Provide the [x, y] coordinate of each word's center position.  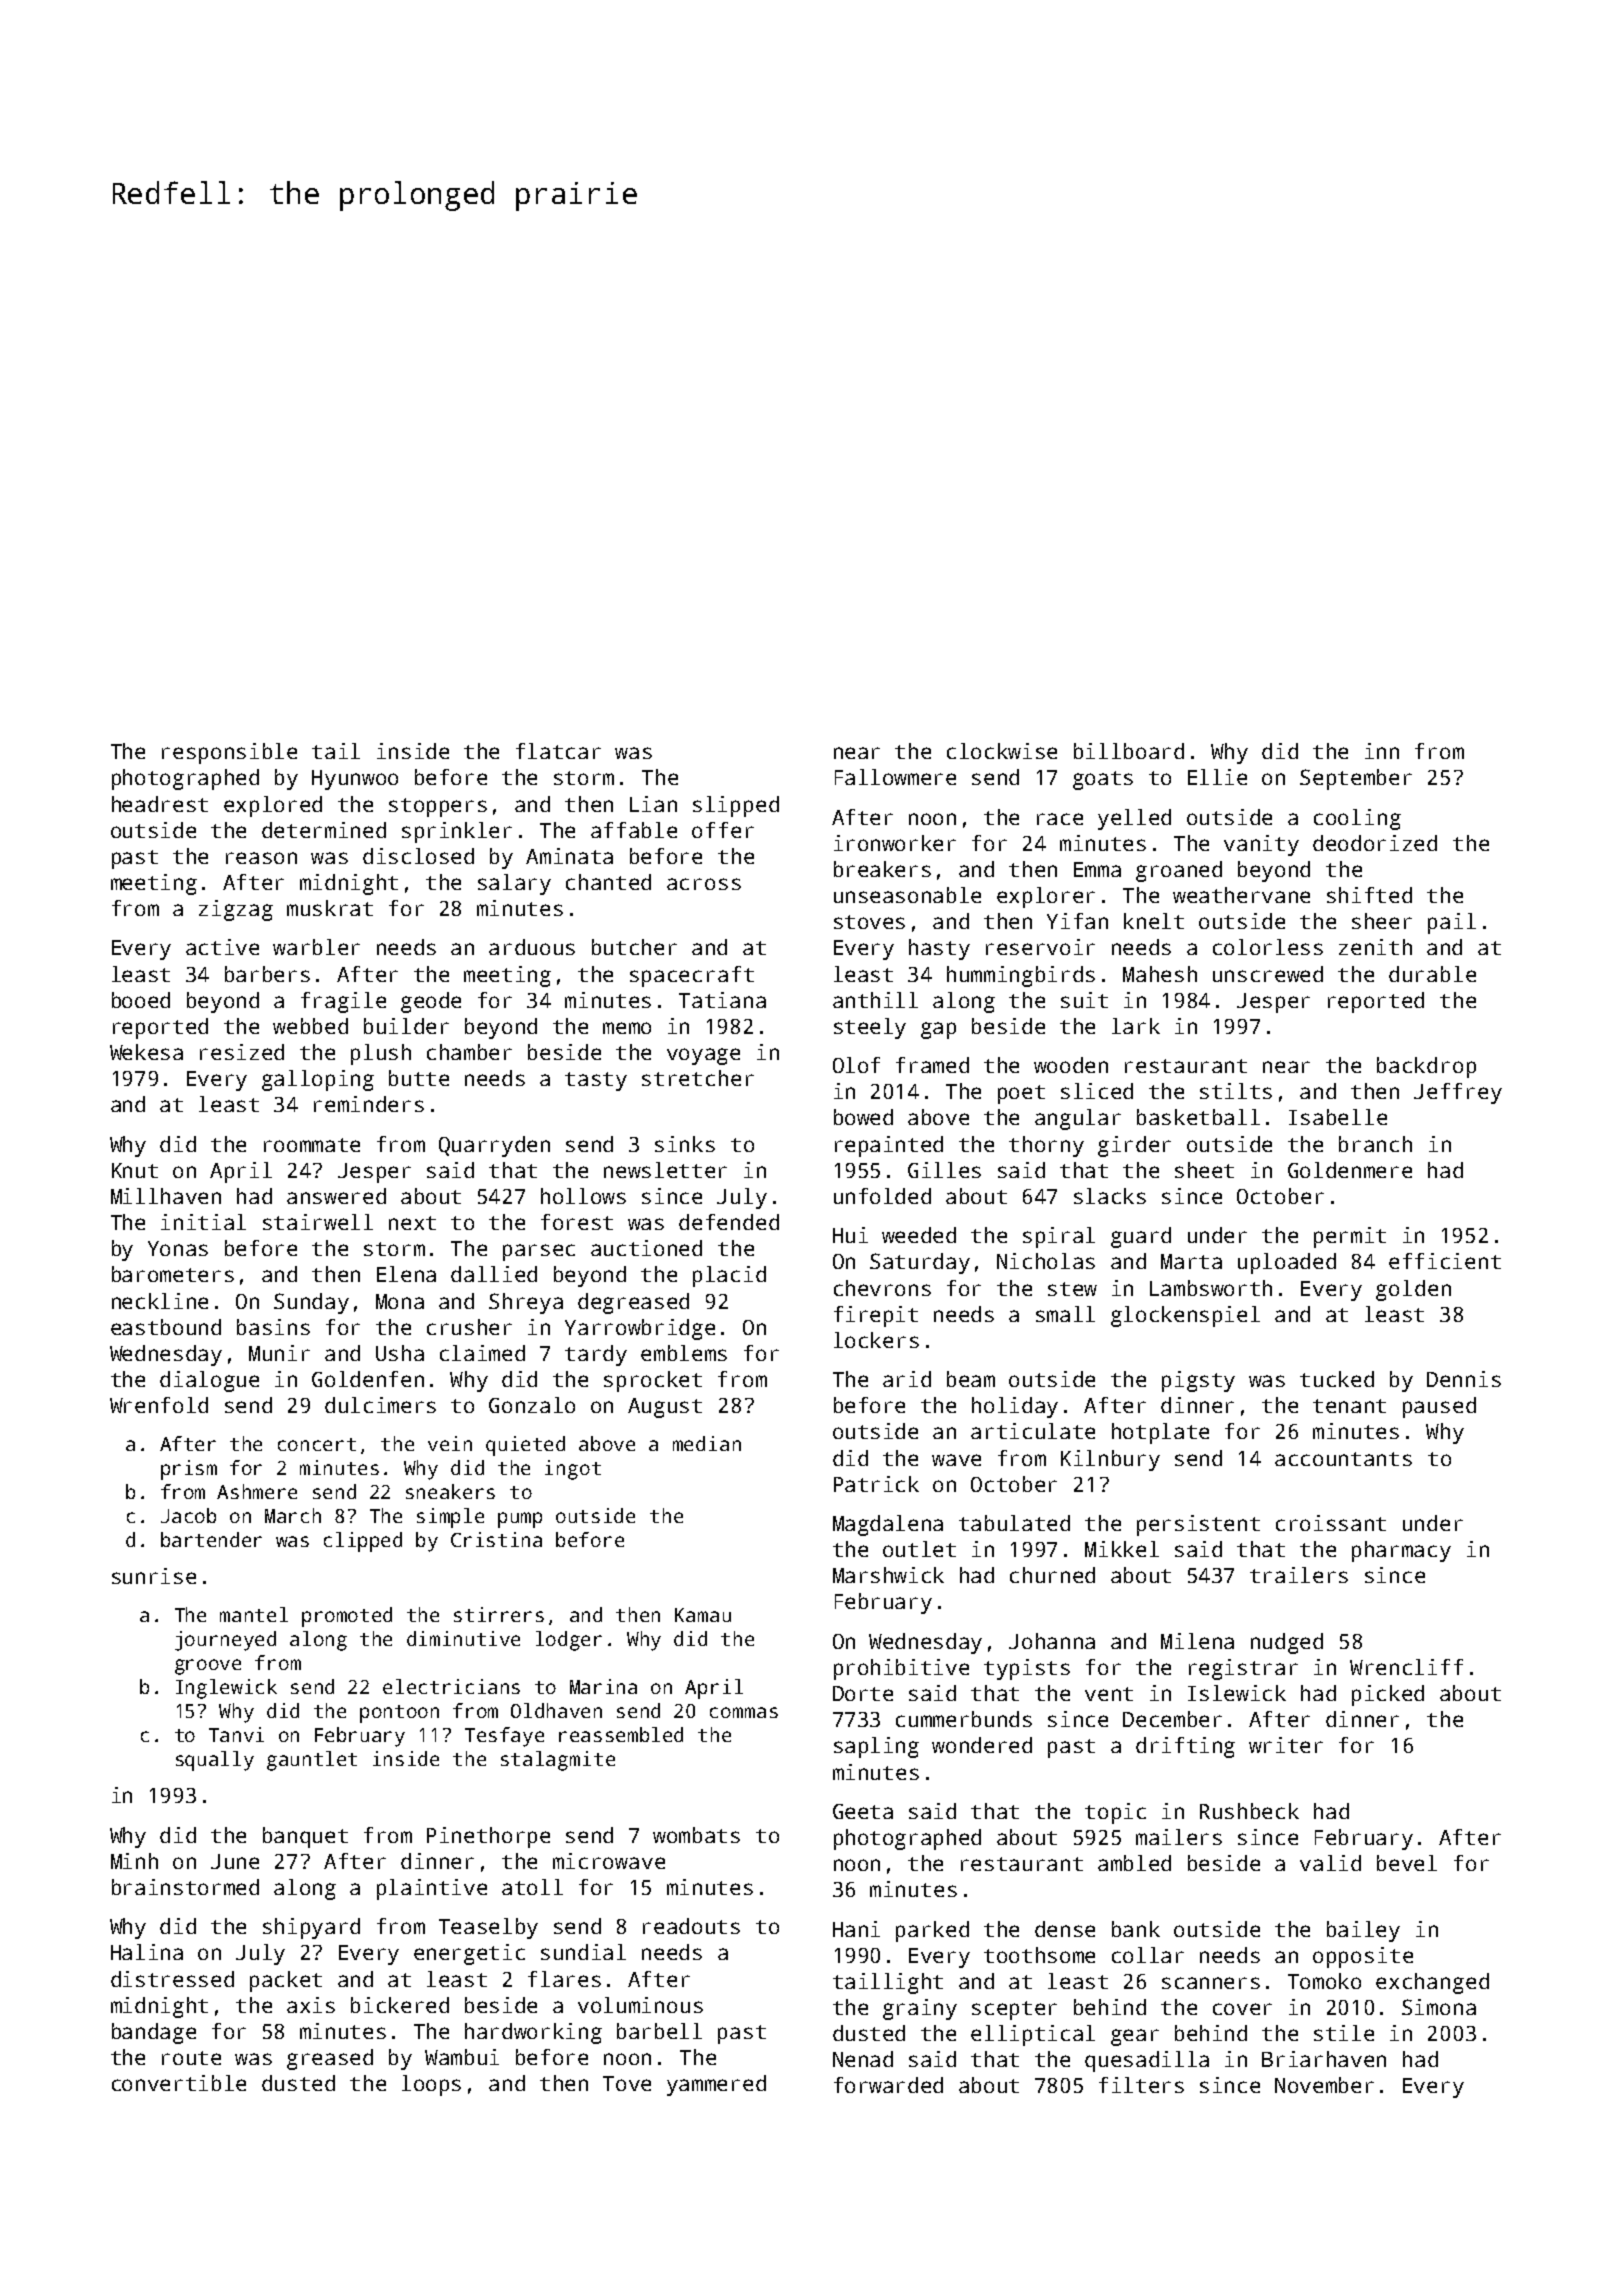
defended [729, 1222]
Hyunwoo [355, 780]
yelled [1134, 819]
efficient [1445, 1261]
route [191, 2058]
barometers [173, 1274]
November [1324, 2085]
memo [627, 1028]
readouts [691, 1926]
